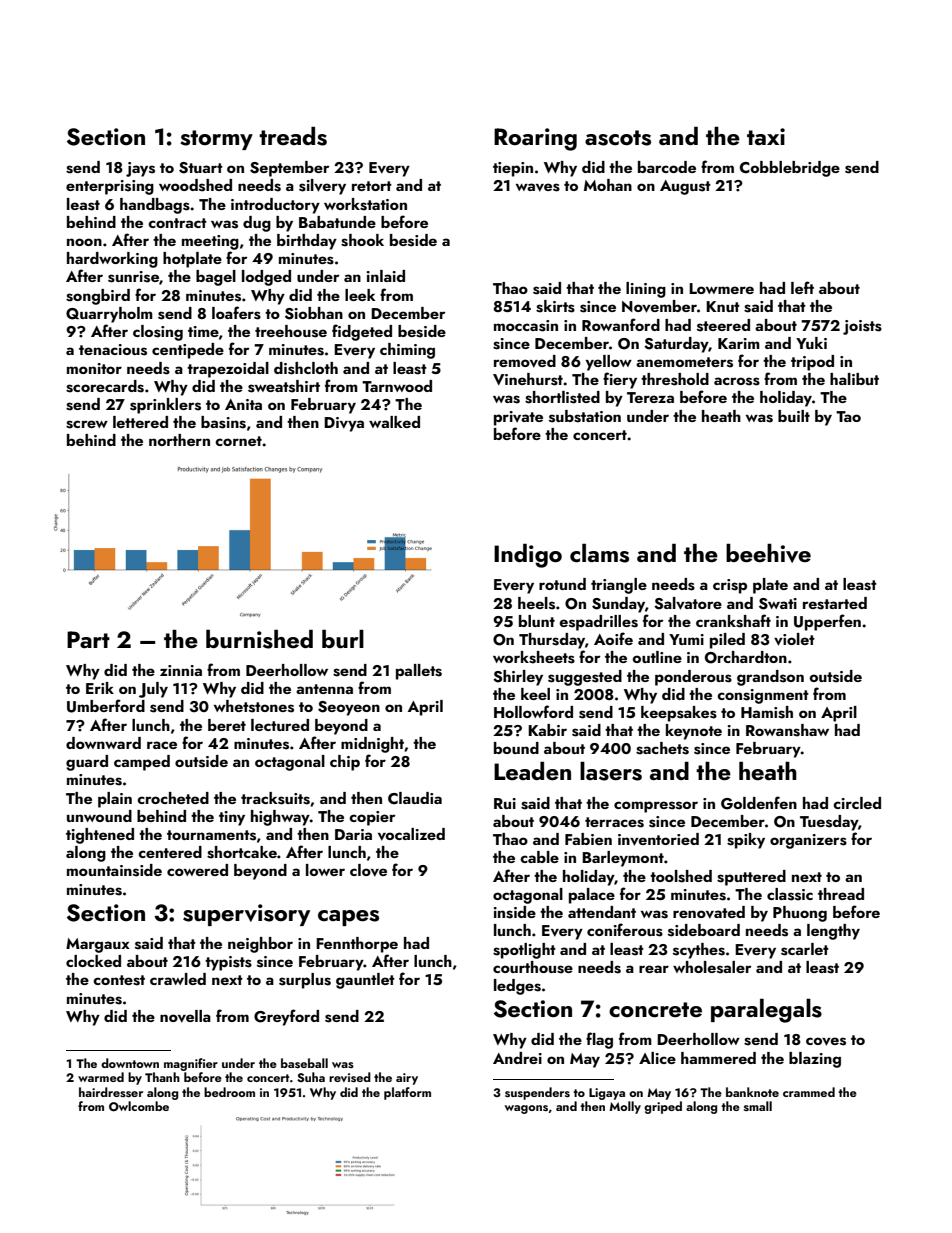  Describe the element at coordinates (170, 852) in the image. I see `centered` at that location.
